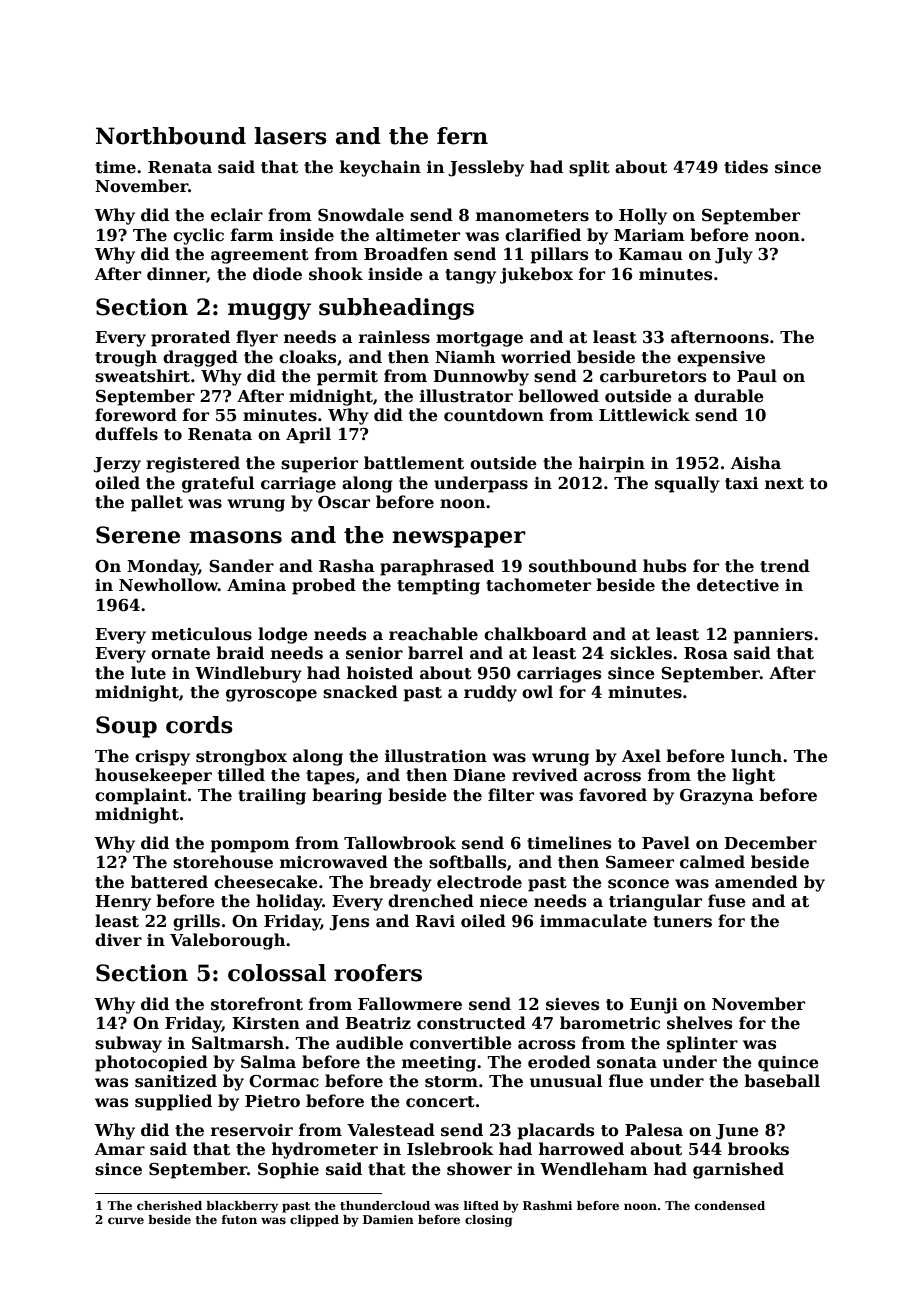  What do you see at coordinates (227, 941) in the page?
I see `Valeborough` at bounding box center [227, 941].
